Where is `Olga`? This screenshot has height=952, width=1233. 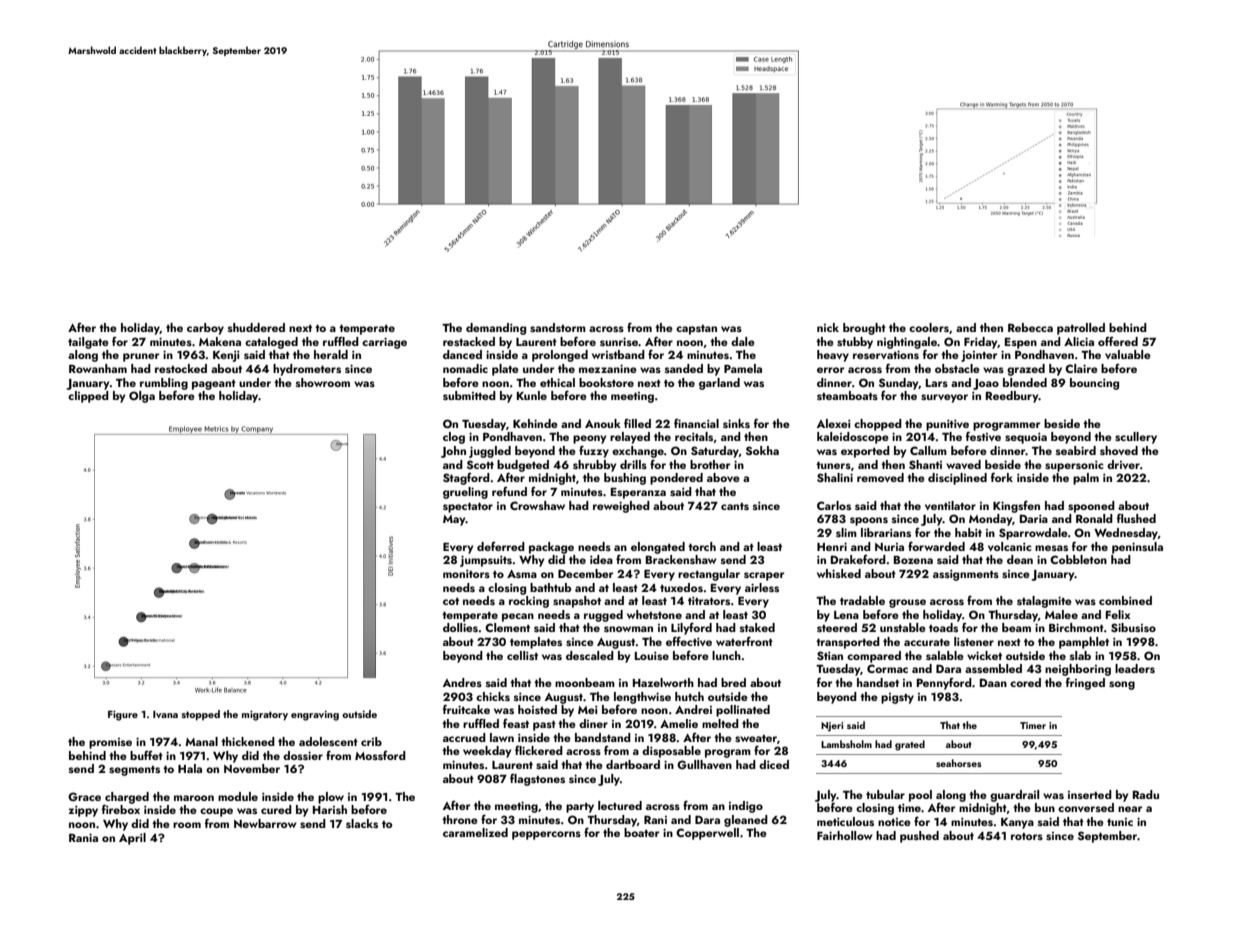 Olga is located at coordinates (142, 397).
